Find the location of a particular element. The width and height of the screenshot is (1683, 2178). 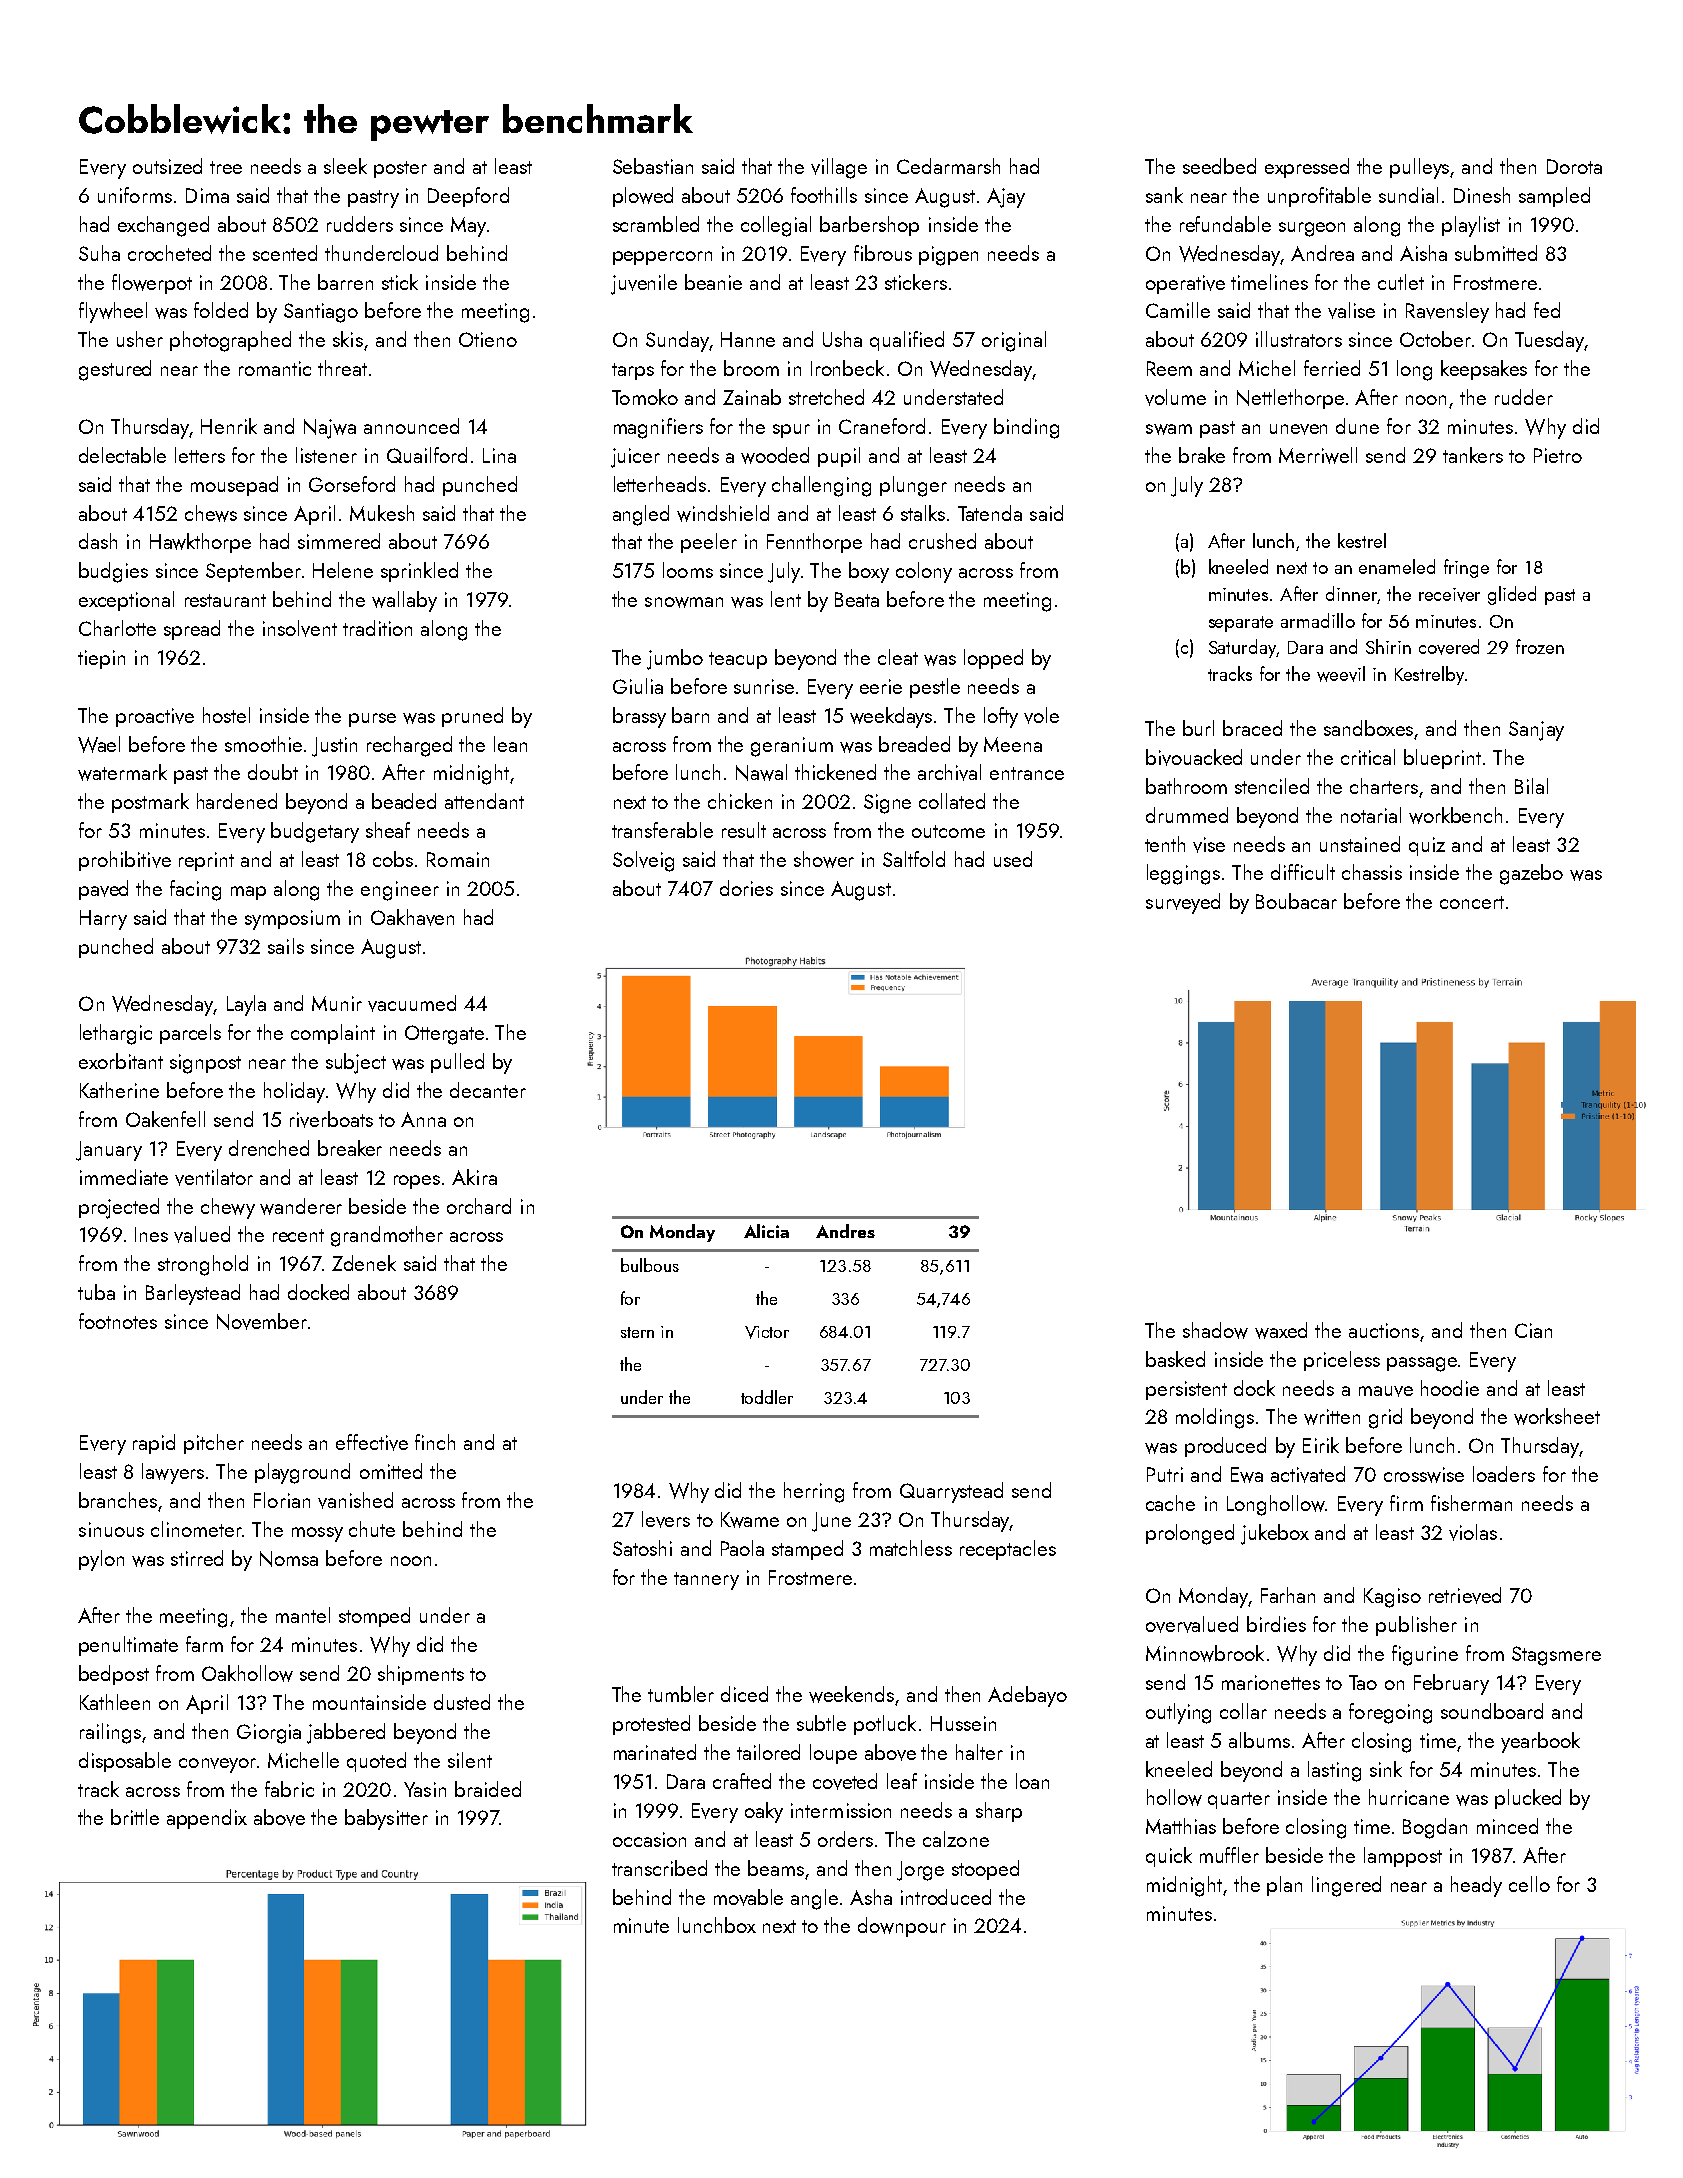

Saltfold is located at coordinates (914, 859).
